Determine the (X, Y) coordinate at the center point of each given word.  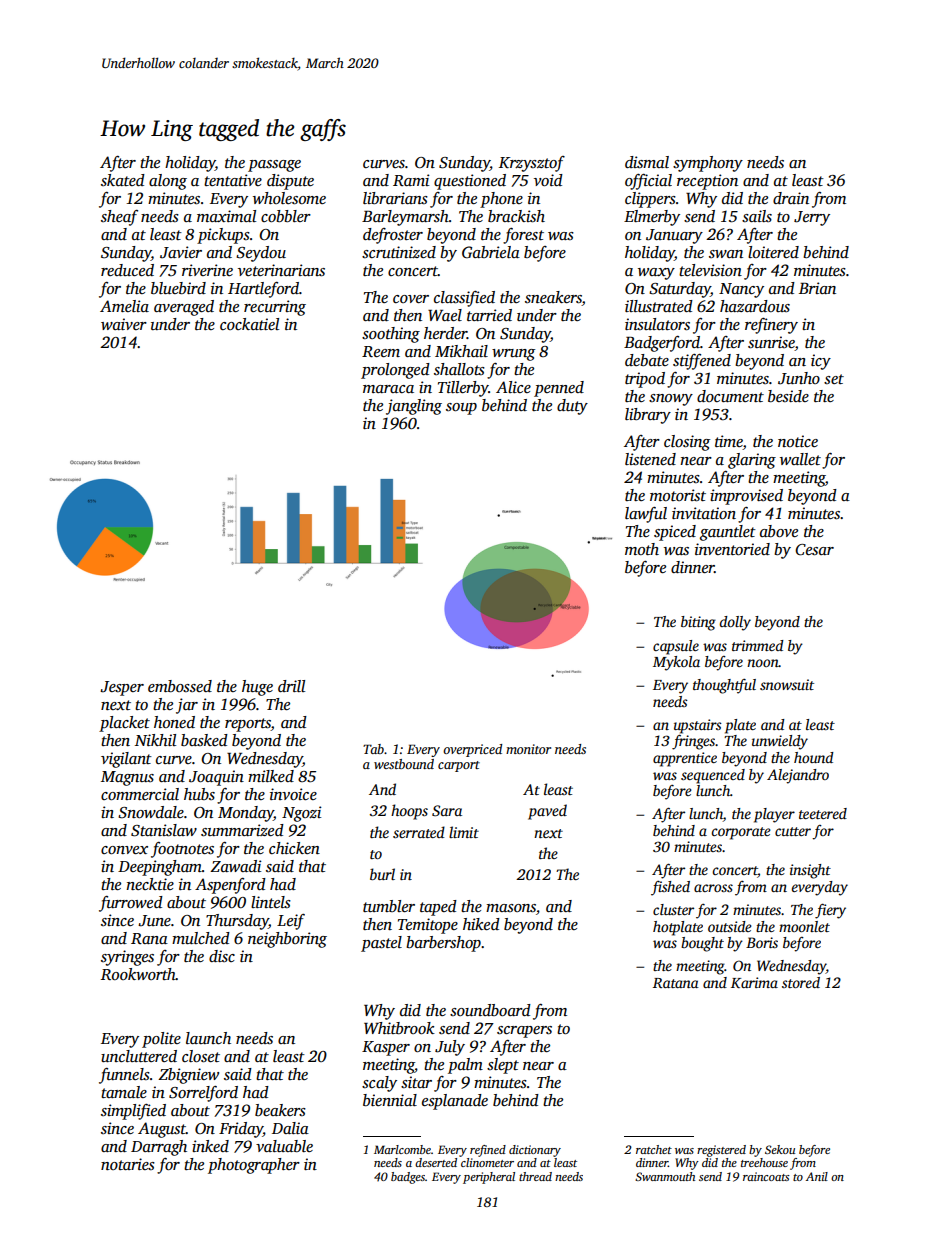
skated (123, 180)
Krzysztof (532, 164)
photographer (254, 1166)
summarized (242, 830)
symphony (708, 164)
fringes (693, 742)
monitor (528, 749)
